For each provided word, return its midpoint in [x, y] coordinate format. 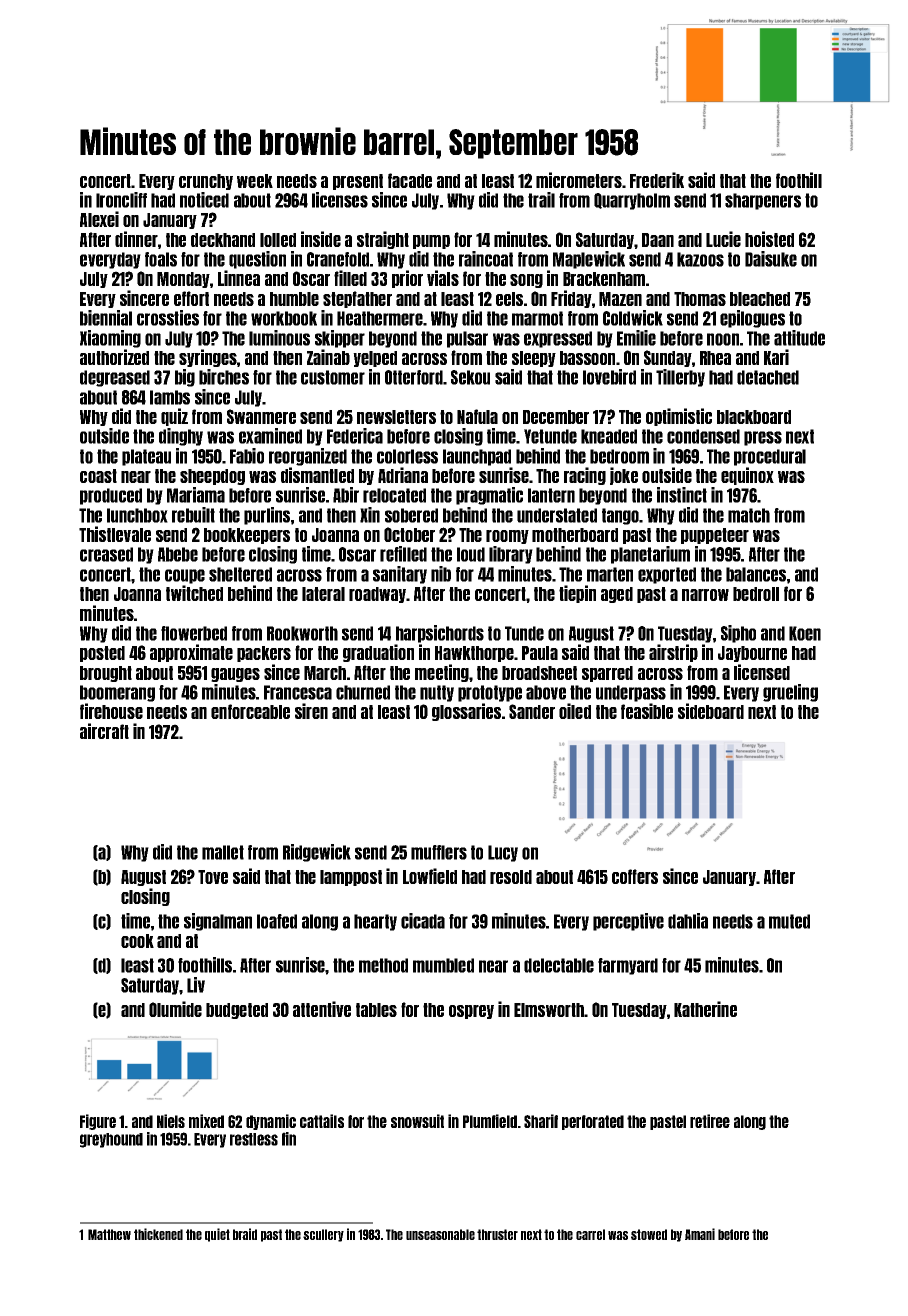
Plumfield [490, 1121]
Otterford [414, 377]
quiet [217, 1235]
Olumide [175, 1009]
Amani [700, 1234]
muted [789, 921]
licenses [340, 200]
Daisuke [771, 259]
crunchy [206, 182]
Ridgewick [317, 853]
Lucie [723, 239]
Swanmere [261, 416]
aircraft [104, 731]
